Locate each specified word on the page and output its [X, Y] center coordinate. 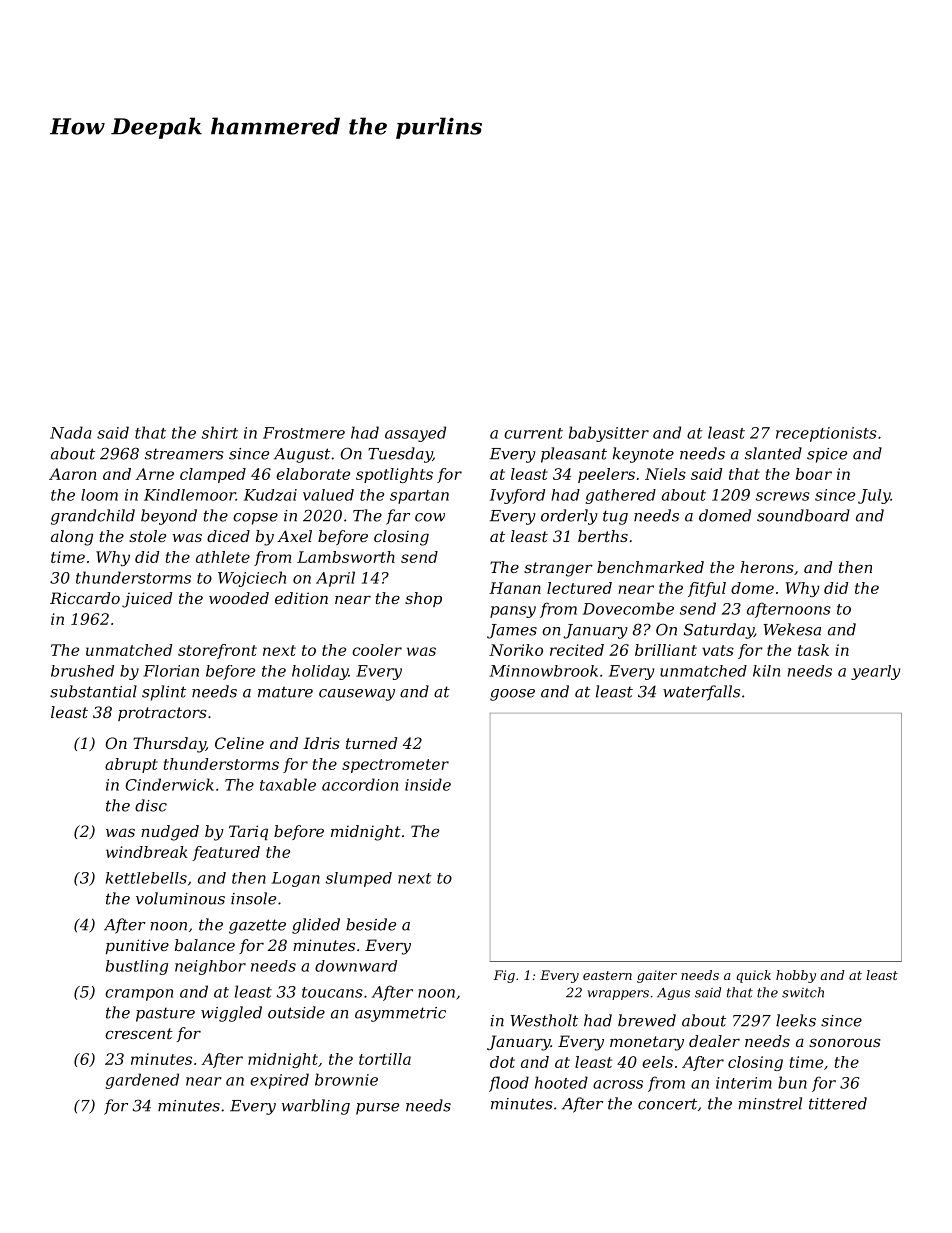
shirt [220, 432]
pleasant [574, 455]
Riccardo [85, 598]
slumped [359, 879]
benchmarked [650, 567]
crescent [139, 1033]
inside [428, 784]
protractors [162, 714]
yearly [875, 672]
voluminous [180, 898]
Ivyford [517, 496]
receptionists [826, 434]
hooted [561, 1082]
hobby [796, 976]
